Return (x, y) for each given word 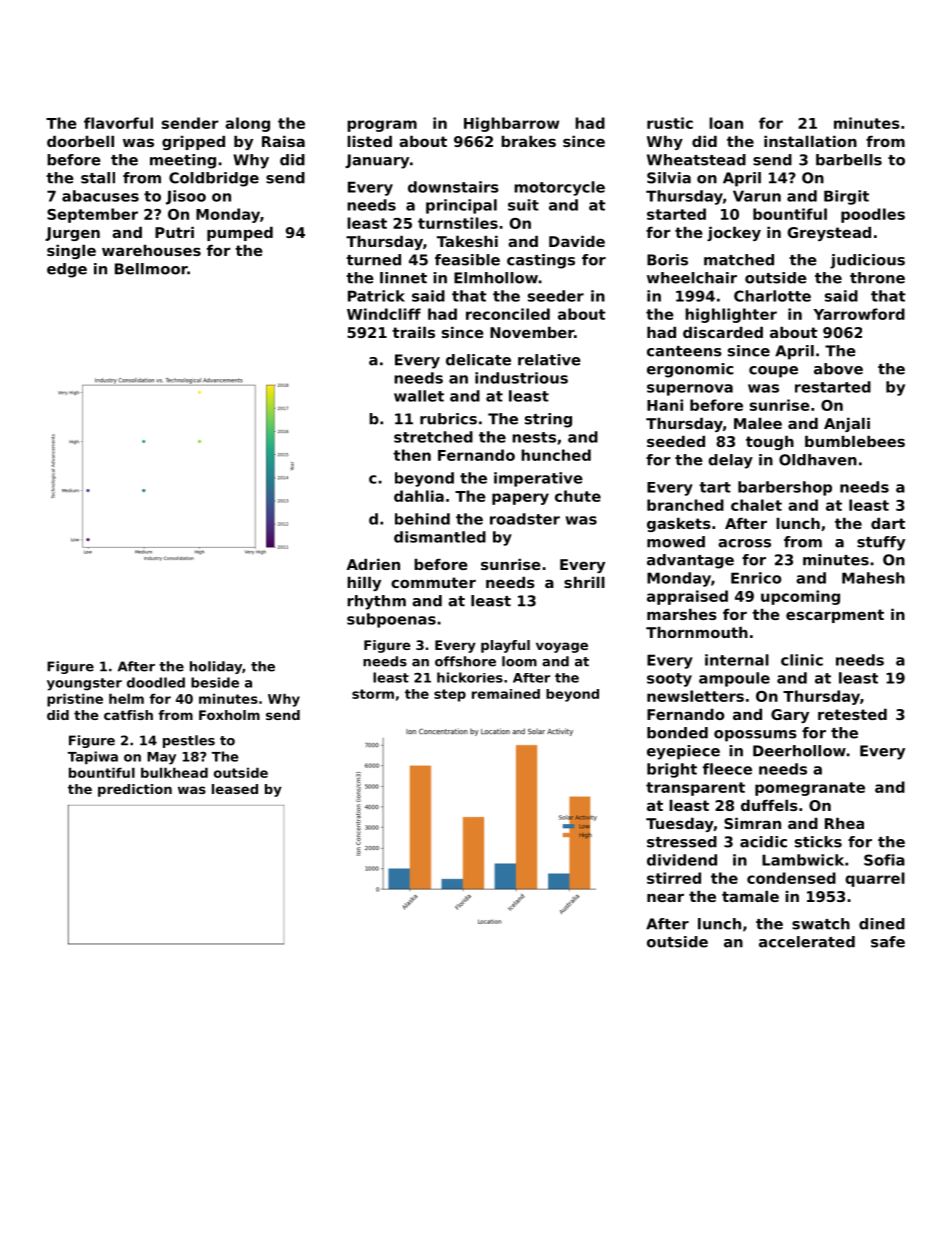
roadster (525, 519)
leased (235, 789)
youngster (84, 684)
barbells (849, 160)
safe (888, 942)
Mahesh (873, 578)
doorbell (80, 141)
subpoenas (391, 620)
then (412, 455)
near (665, 897)
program (382, 126)
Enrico (756, 578)
